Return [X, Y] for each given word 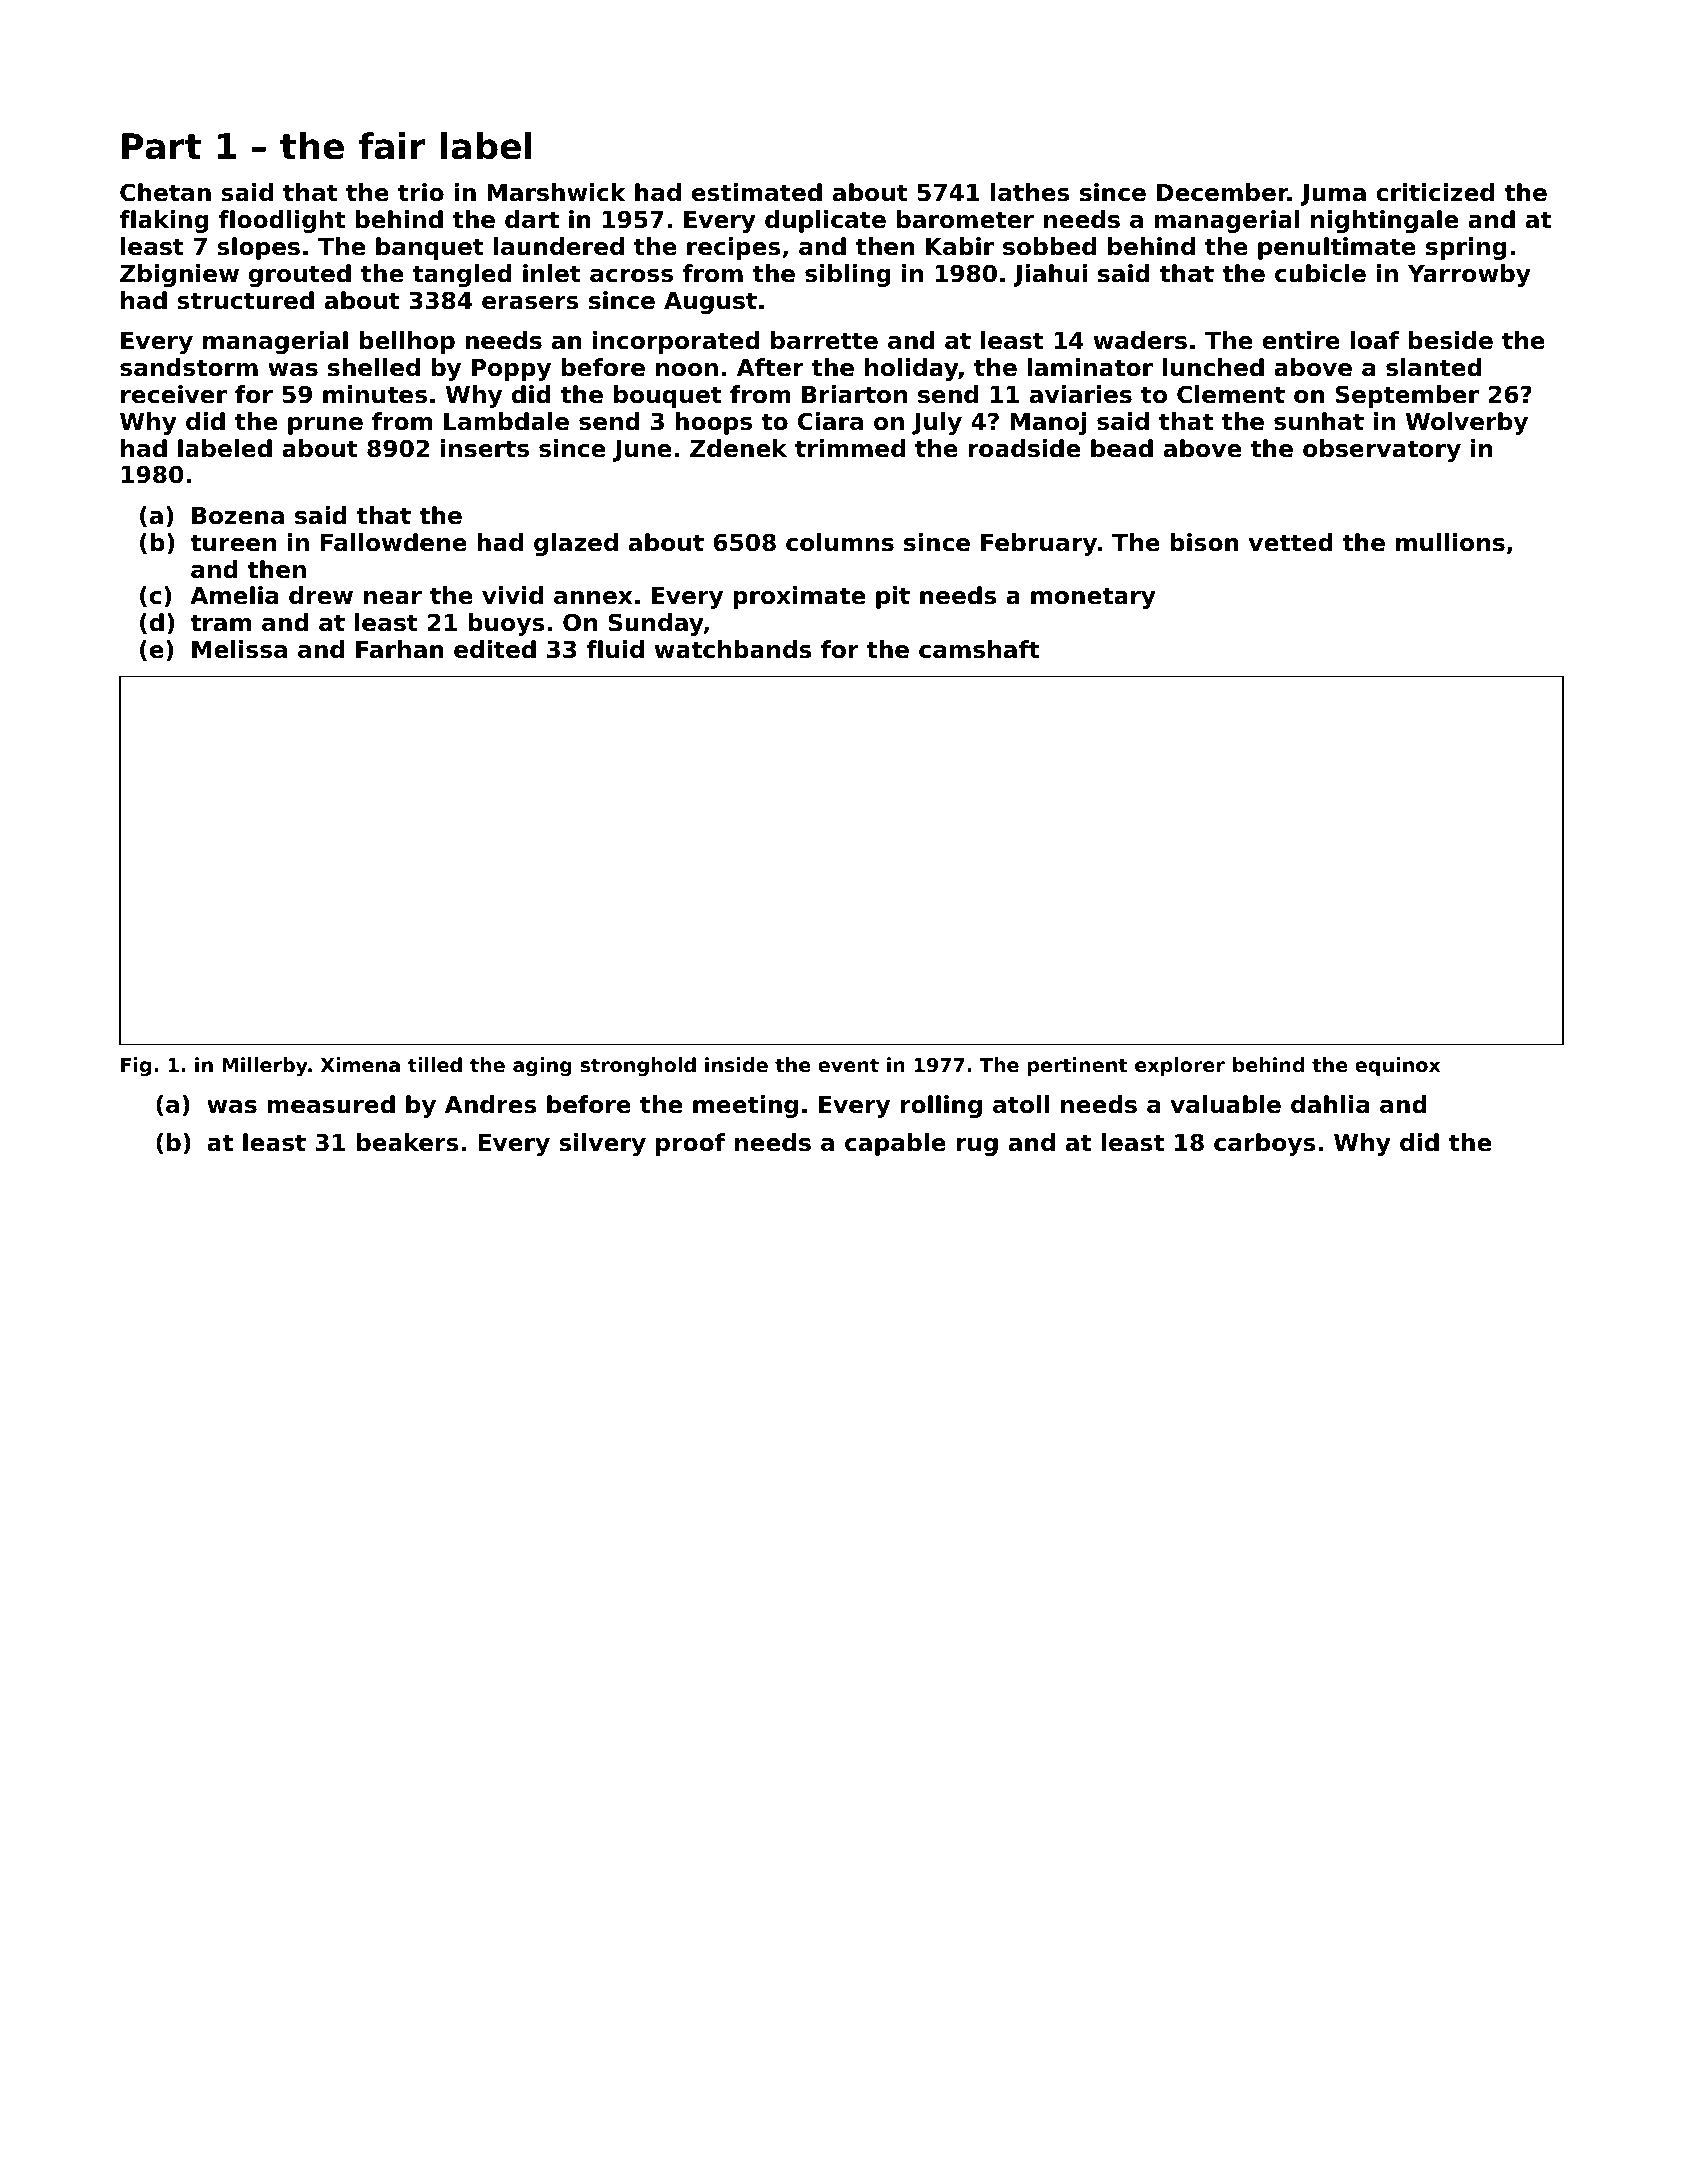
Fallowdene [394, 542]
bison [1204, 542]
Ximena [360, 1064]
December [1222, 192]
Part [161, 146]
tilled [435, 1064]
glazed [576, 544]
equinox [1397, 1066]
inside [736, 1065]
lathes [1030, 192]
